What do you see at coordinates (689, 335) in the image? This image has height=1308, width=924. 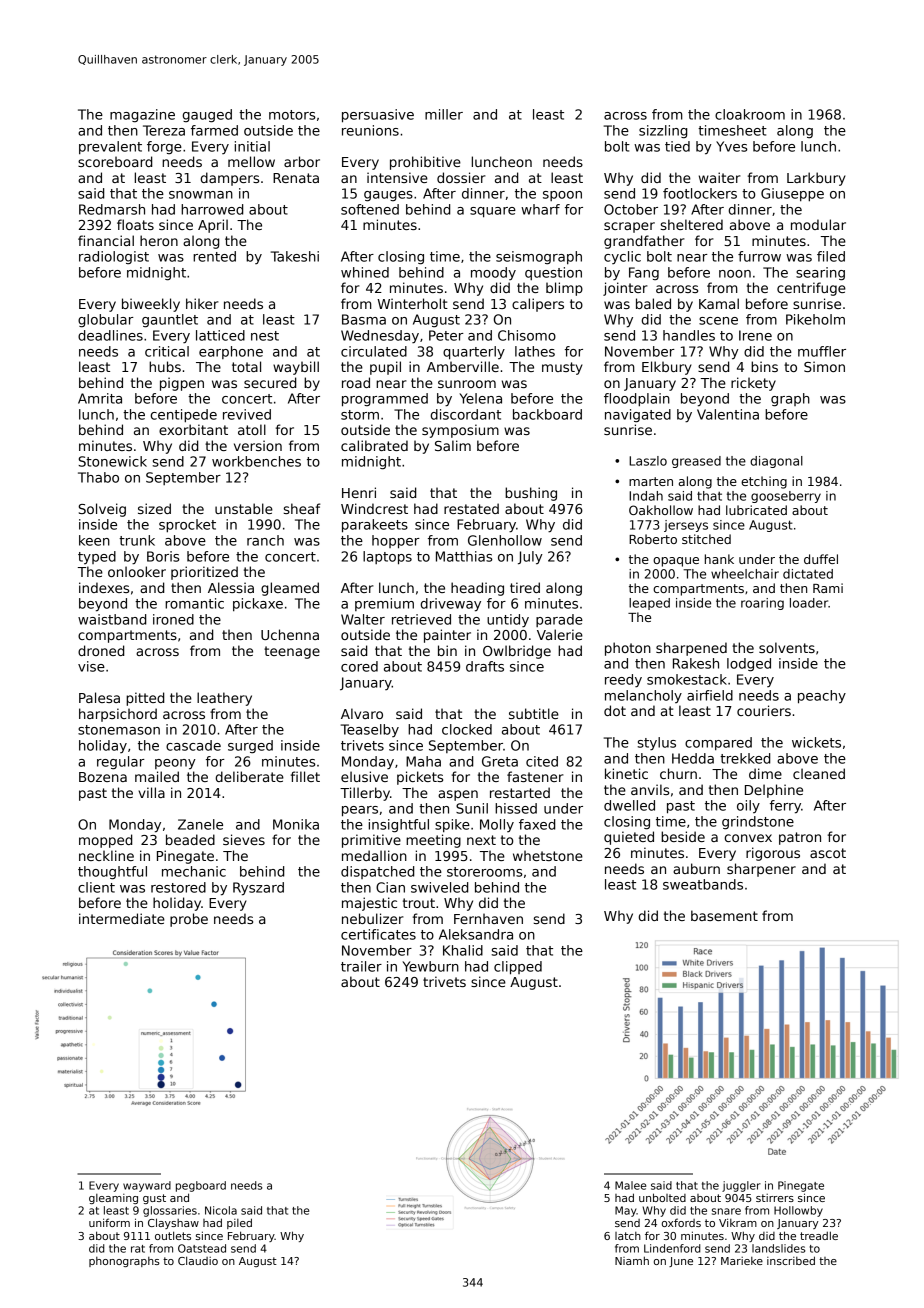 I see `handles` at bounding box center [689, 335].
